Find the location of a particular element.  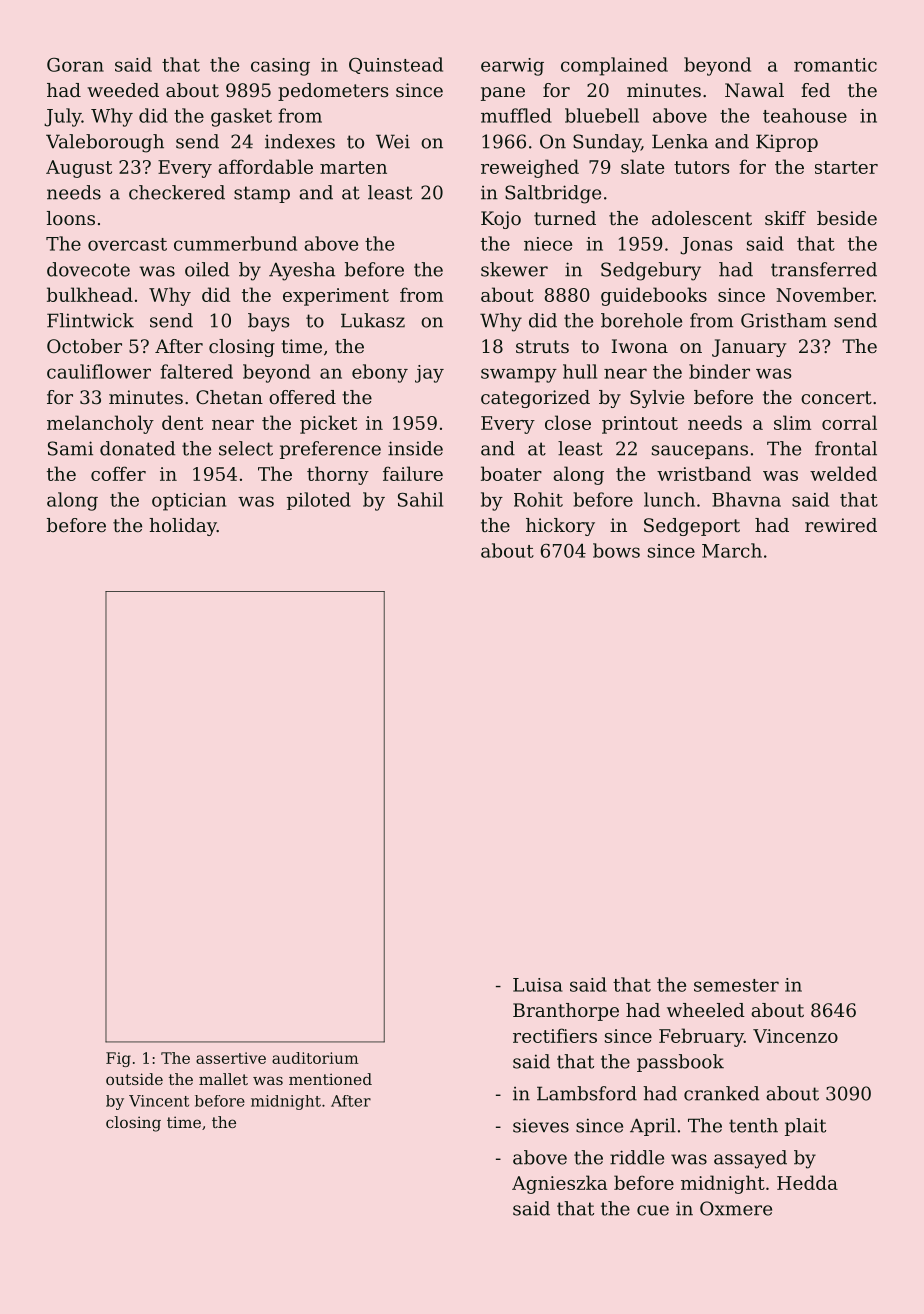

complained is located at coordinates (614, 66).
